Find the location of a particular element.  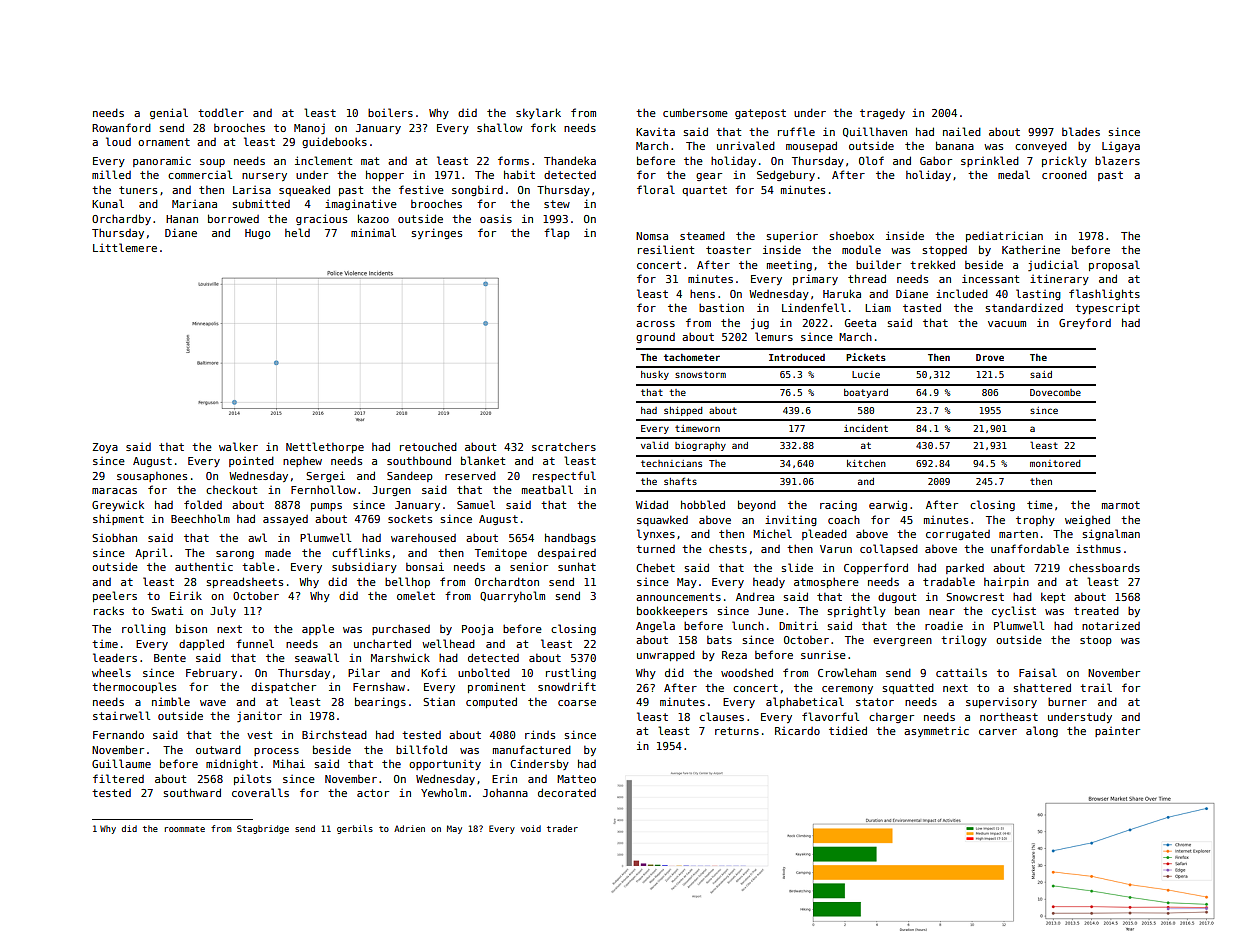

cumbersome is located at coordinates (695, 112).
